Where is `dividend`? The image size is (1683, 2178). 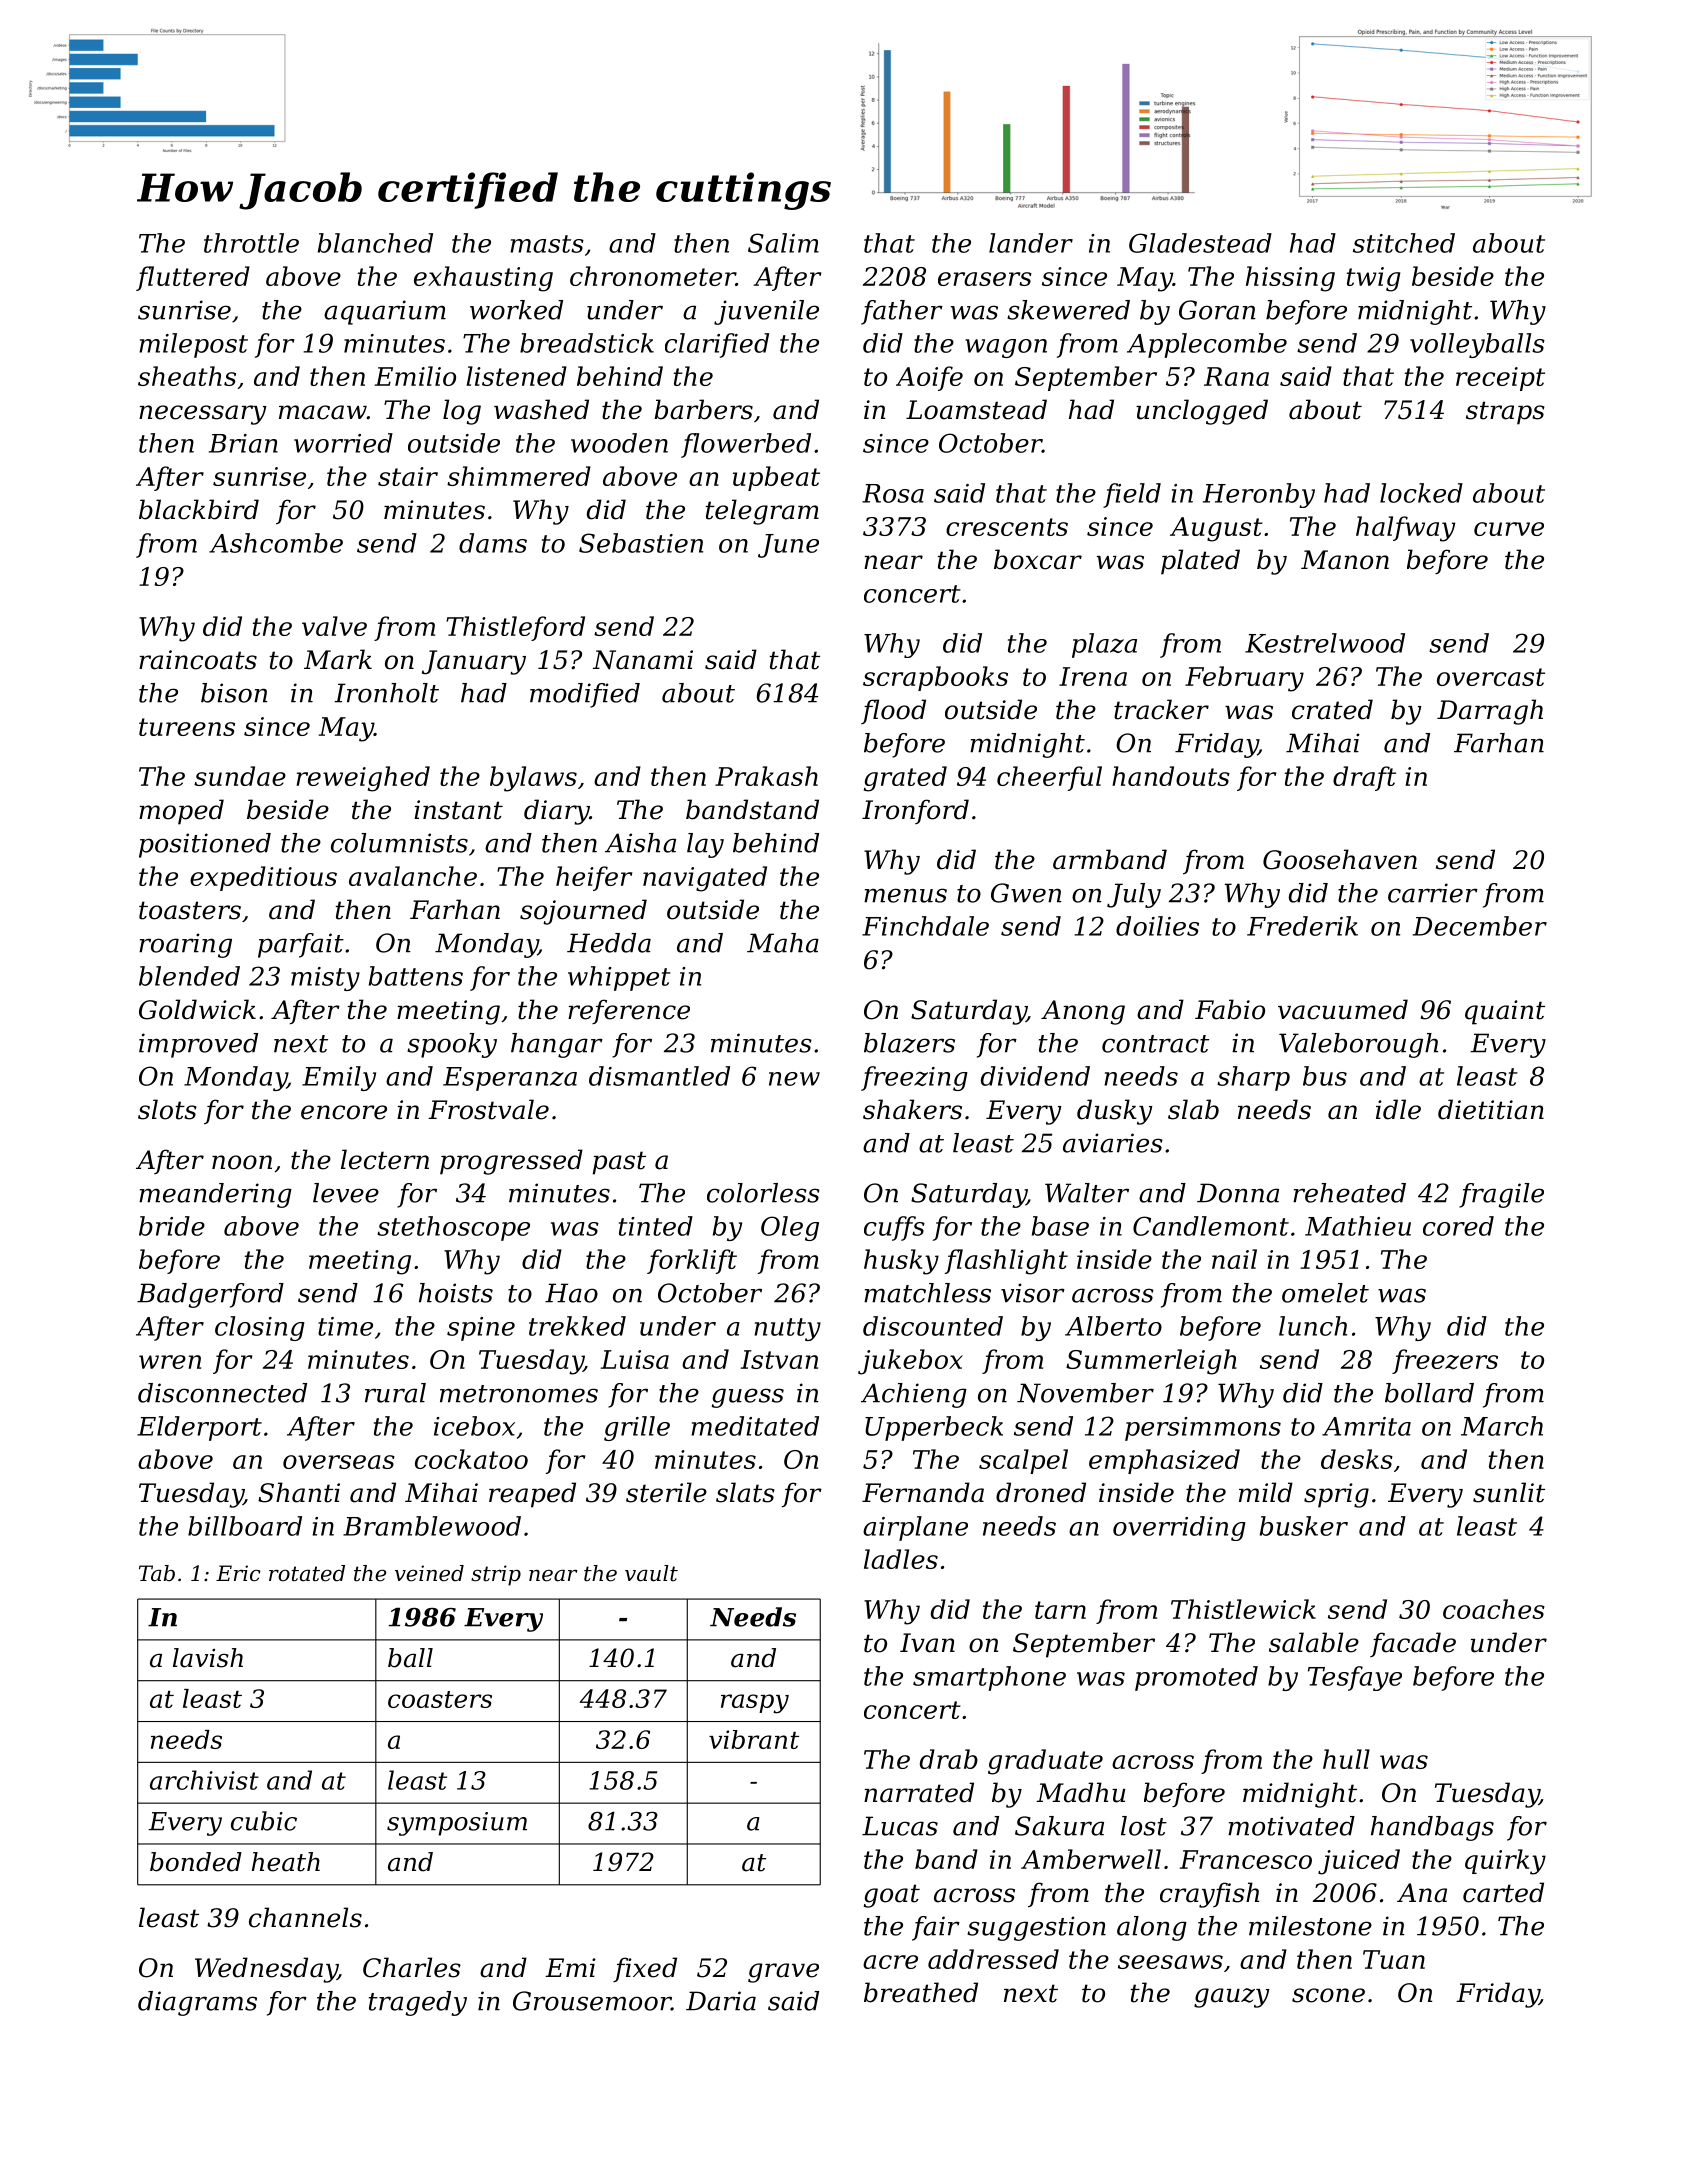
dividend is located at coordinates (1035, 1076).
